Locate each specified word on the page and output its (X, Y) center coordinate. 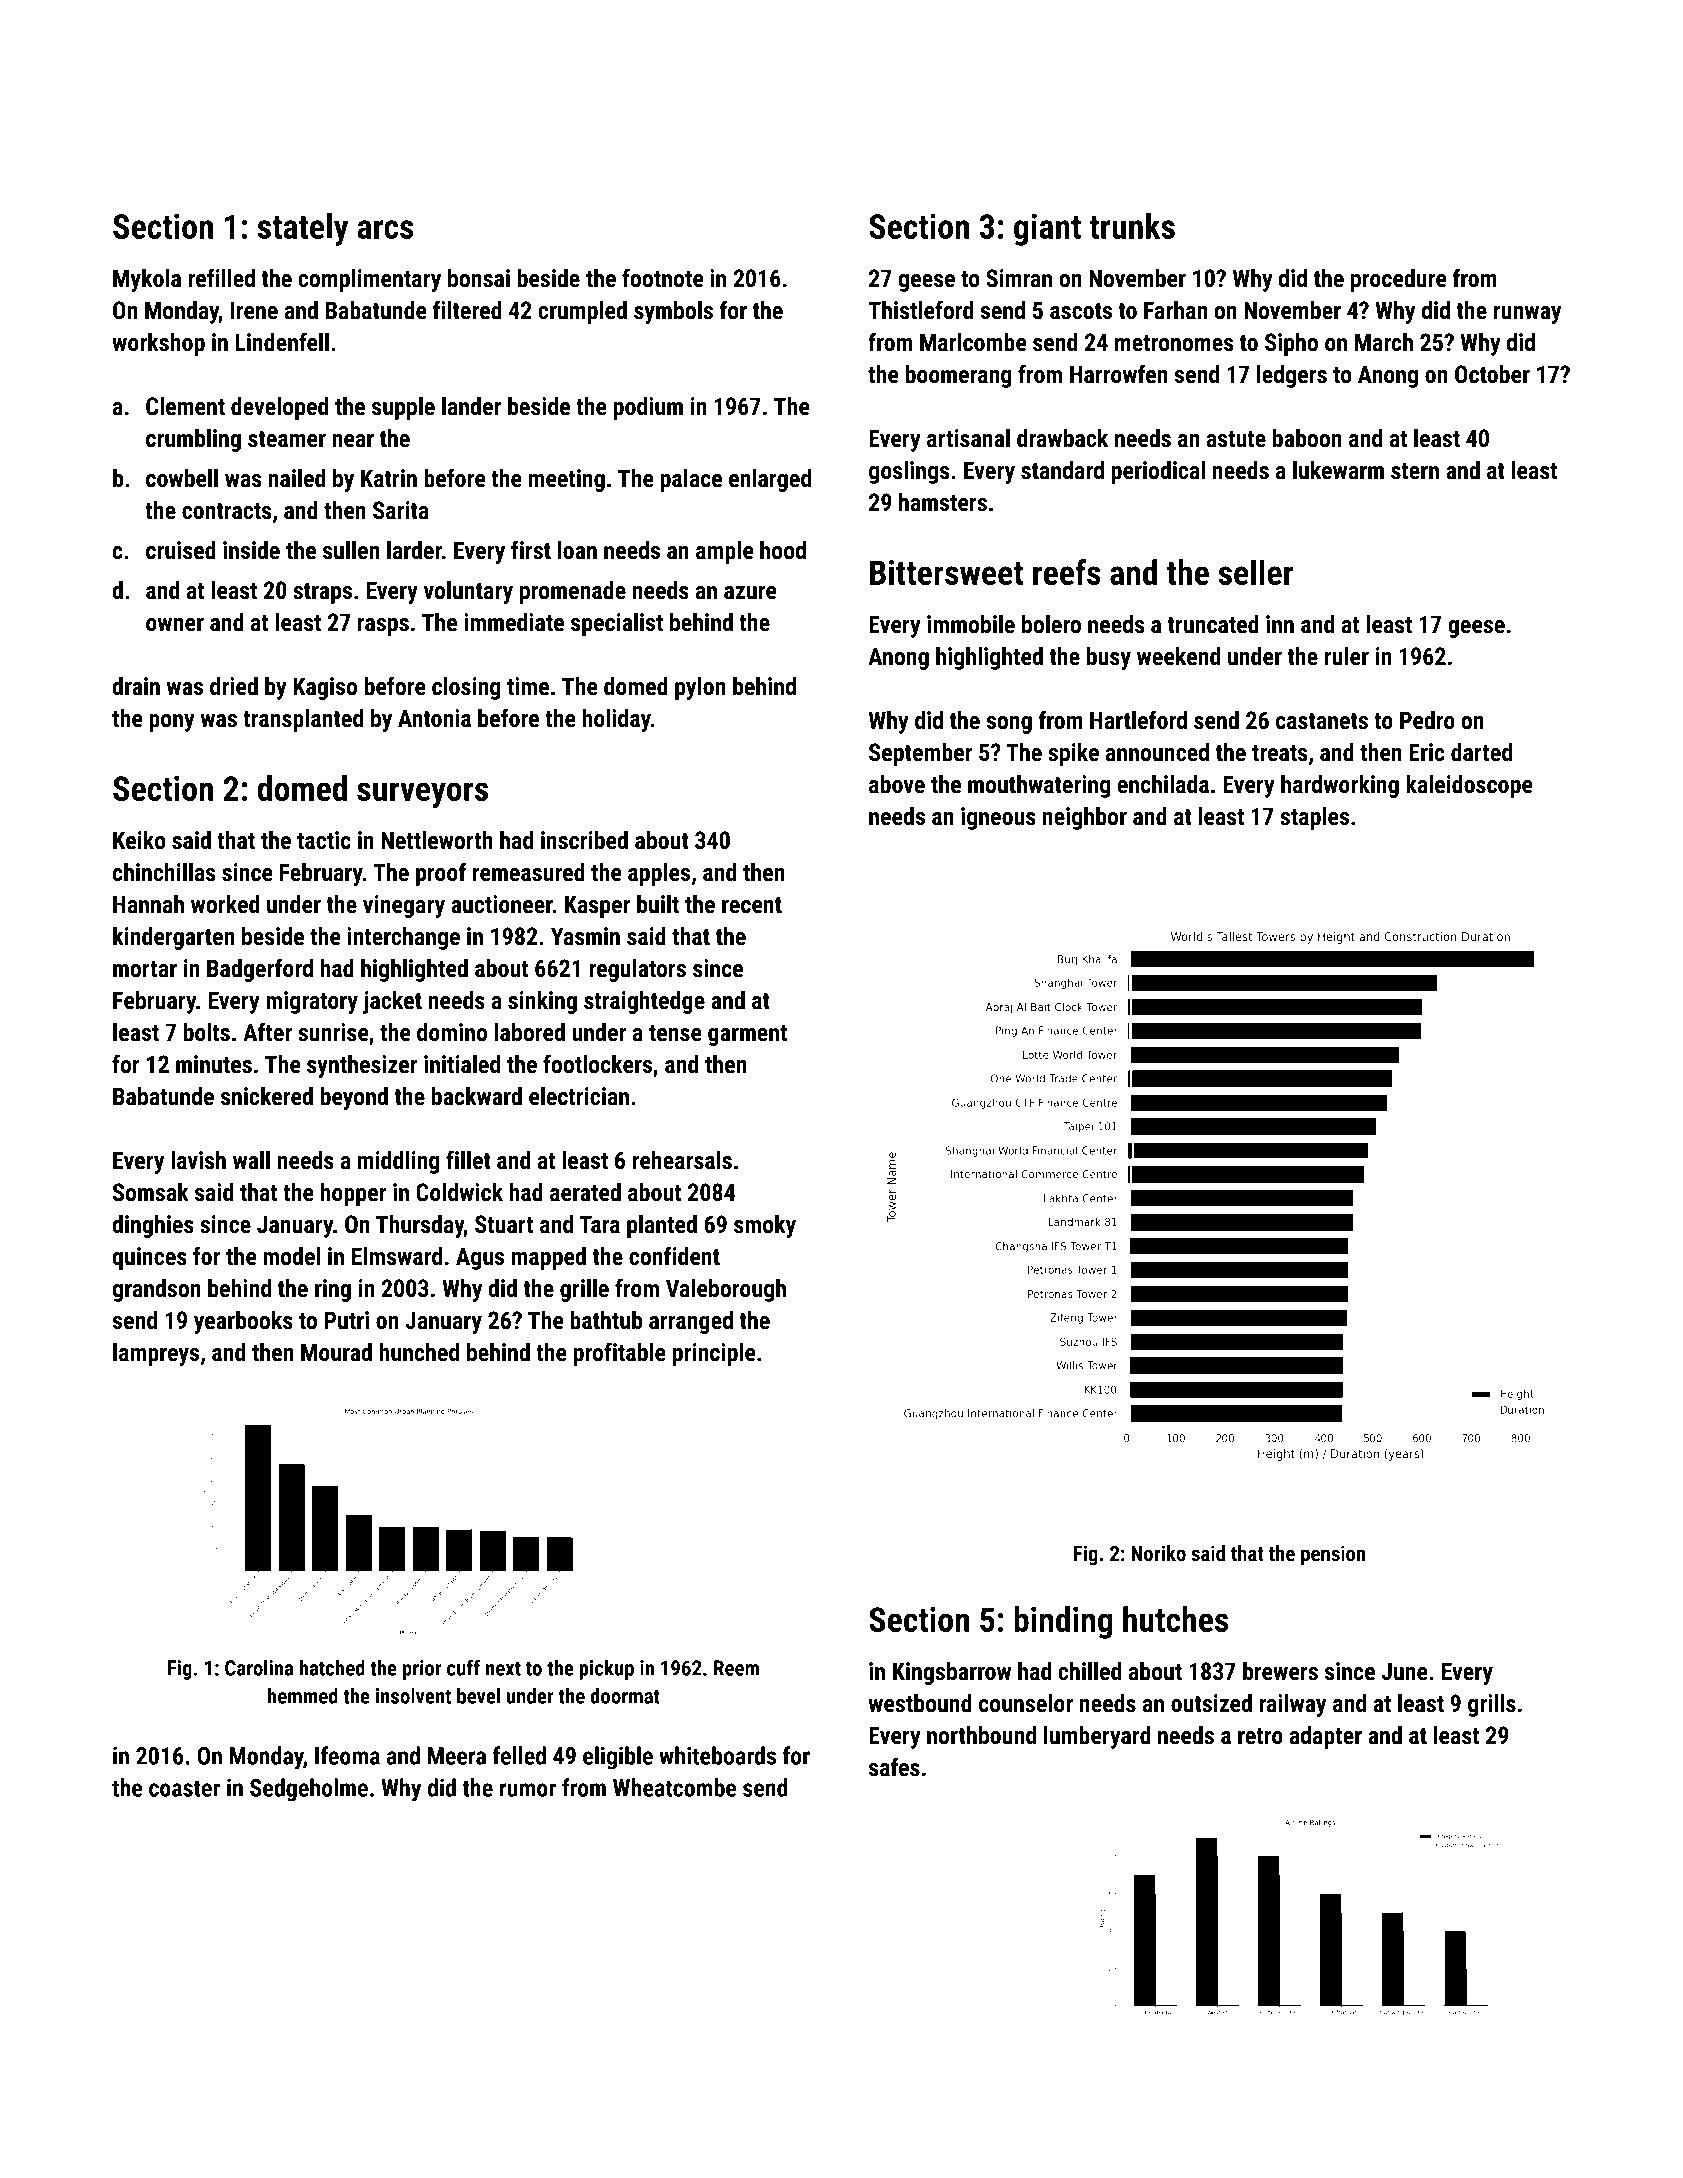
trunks (1132, 226)
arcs (385, 229)
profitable (619, 1354)
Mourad (336, 1352)
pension (1333, 1555)
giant (1047, 229)
